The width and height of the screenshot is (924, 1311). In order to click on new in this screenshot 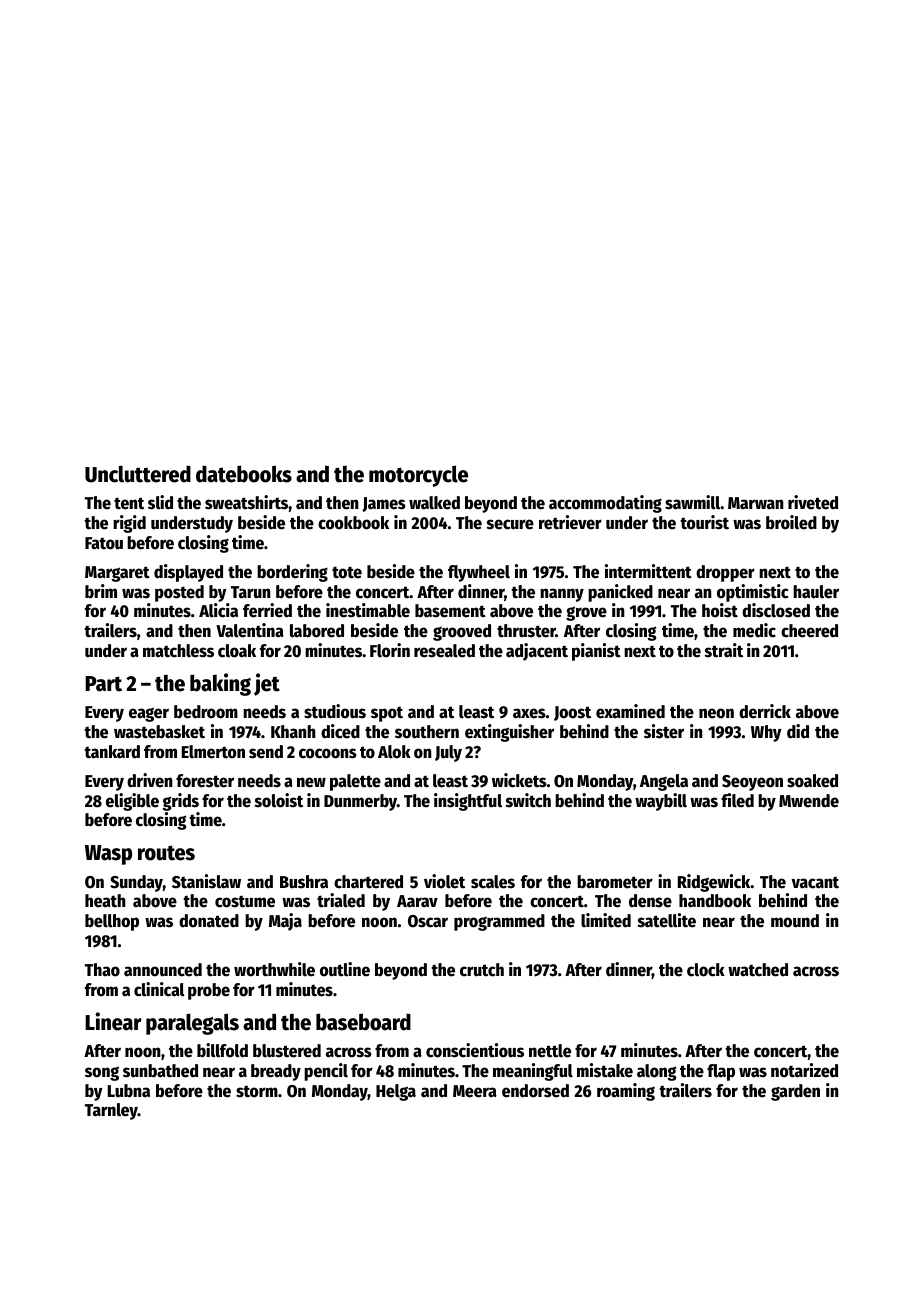, I will do `click(311, 782)`.
